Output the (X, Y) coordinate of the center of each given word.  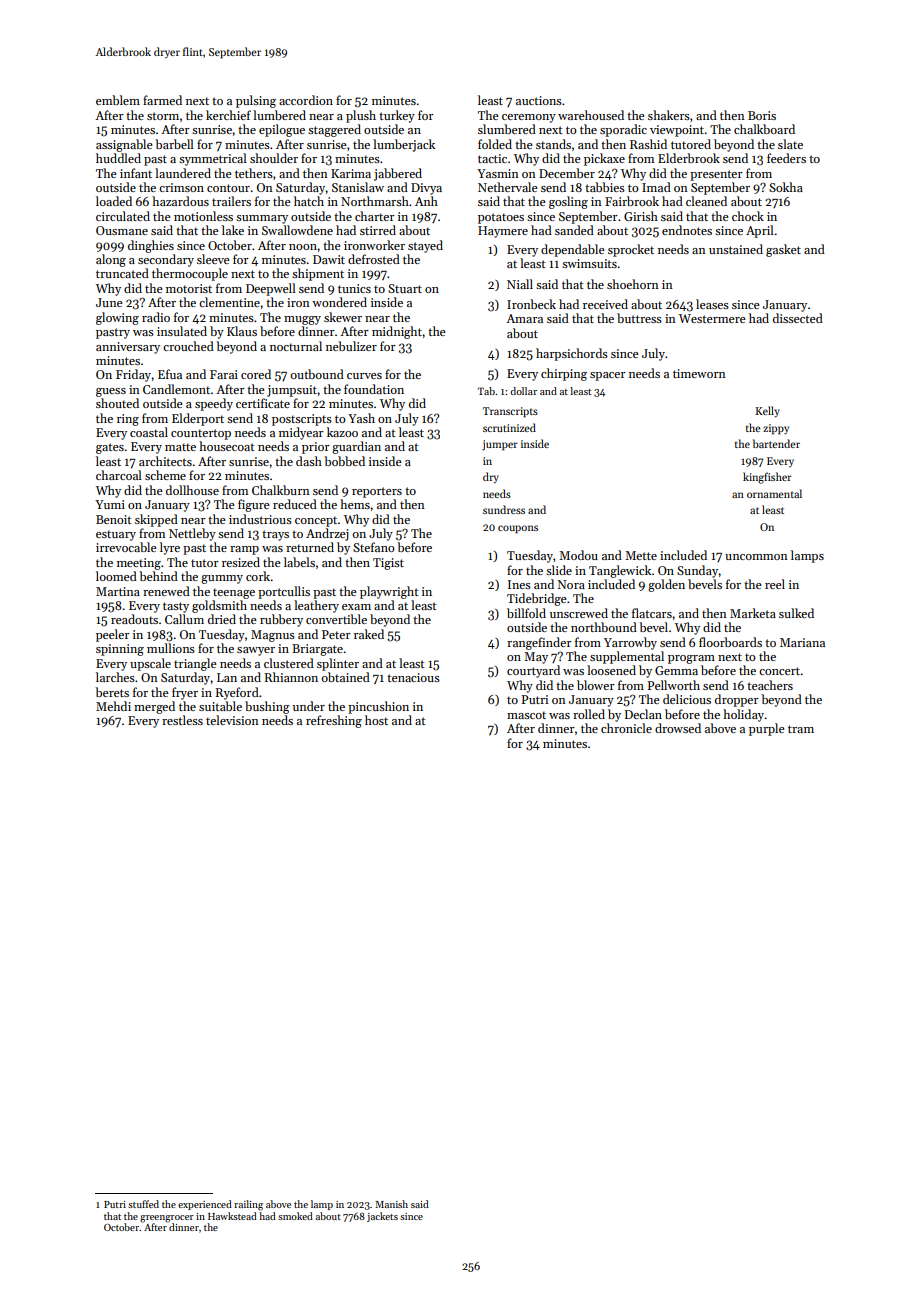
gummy (222, 579)
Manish (391, 1204)
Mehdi (113, 706)
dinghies (151, 246)
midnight (397, 332)
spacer (608, 376)
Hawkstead (232, 1216)
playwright (389, 592)
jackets (382, 1217)
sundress (504, 509)
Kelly (767, 412)
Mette (641, 555)
